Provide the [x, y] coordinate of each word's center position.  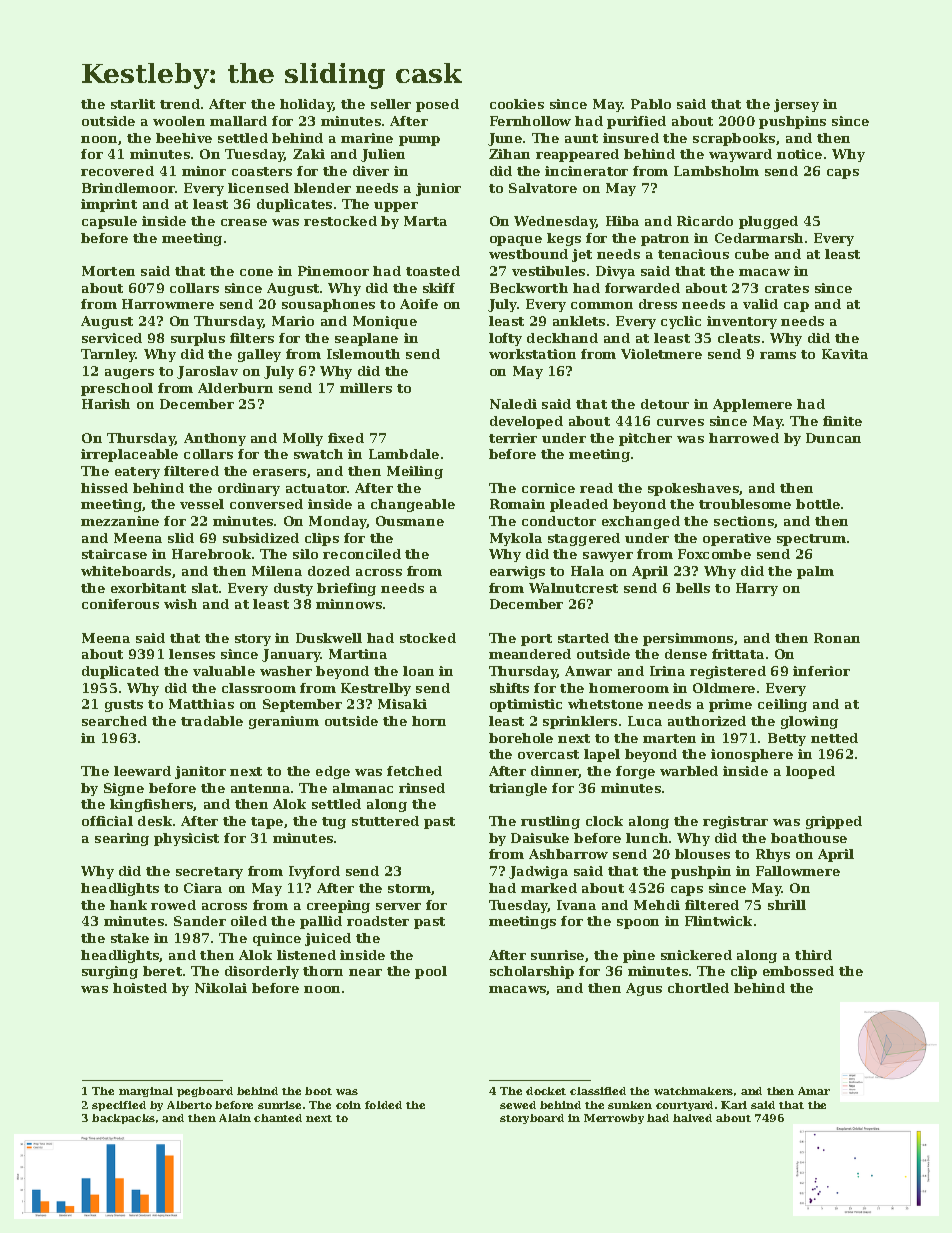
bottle [818, 504]
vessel [202, 504]
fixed [346, 438]
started [583, 638]
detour [665, 404]
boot [318, 1091]
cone [256, 272]
